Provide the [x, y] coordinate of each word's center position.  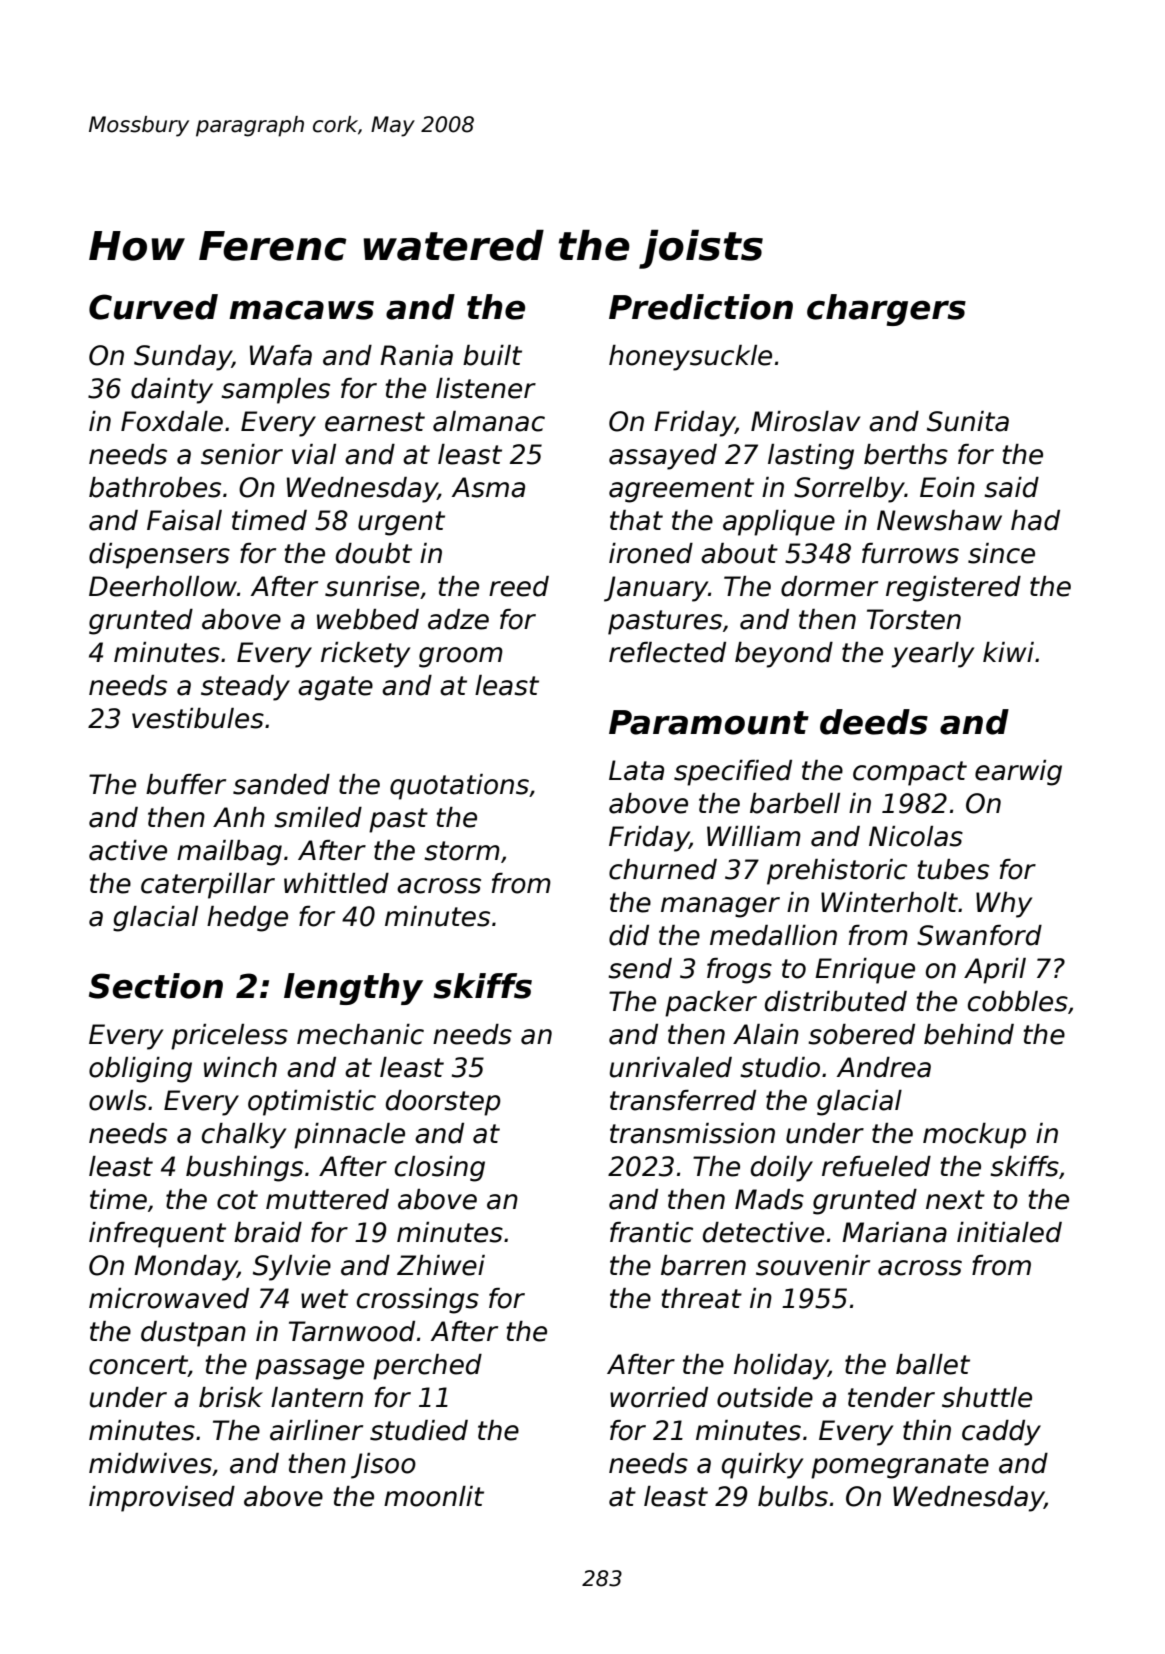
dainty [172, 391]
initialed [1009, 1232]
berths [906, 454]
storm [462, 851]
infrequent [157, 1235]
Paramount [709, 722]
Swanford [979, 935]
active [128, 850]
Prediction [701, 307]
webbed [368, 619]
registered [953, 589]
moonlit [434, 1496]
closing [440, 1169]
